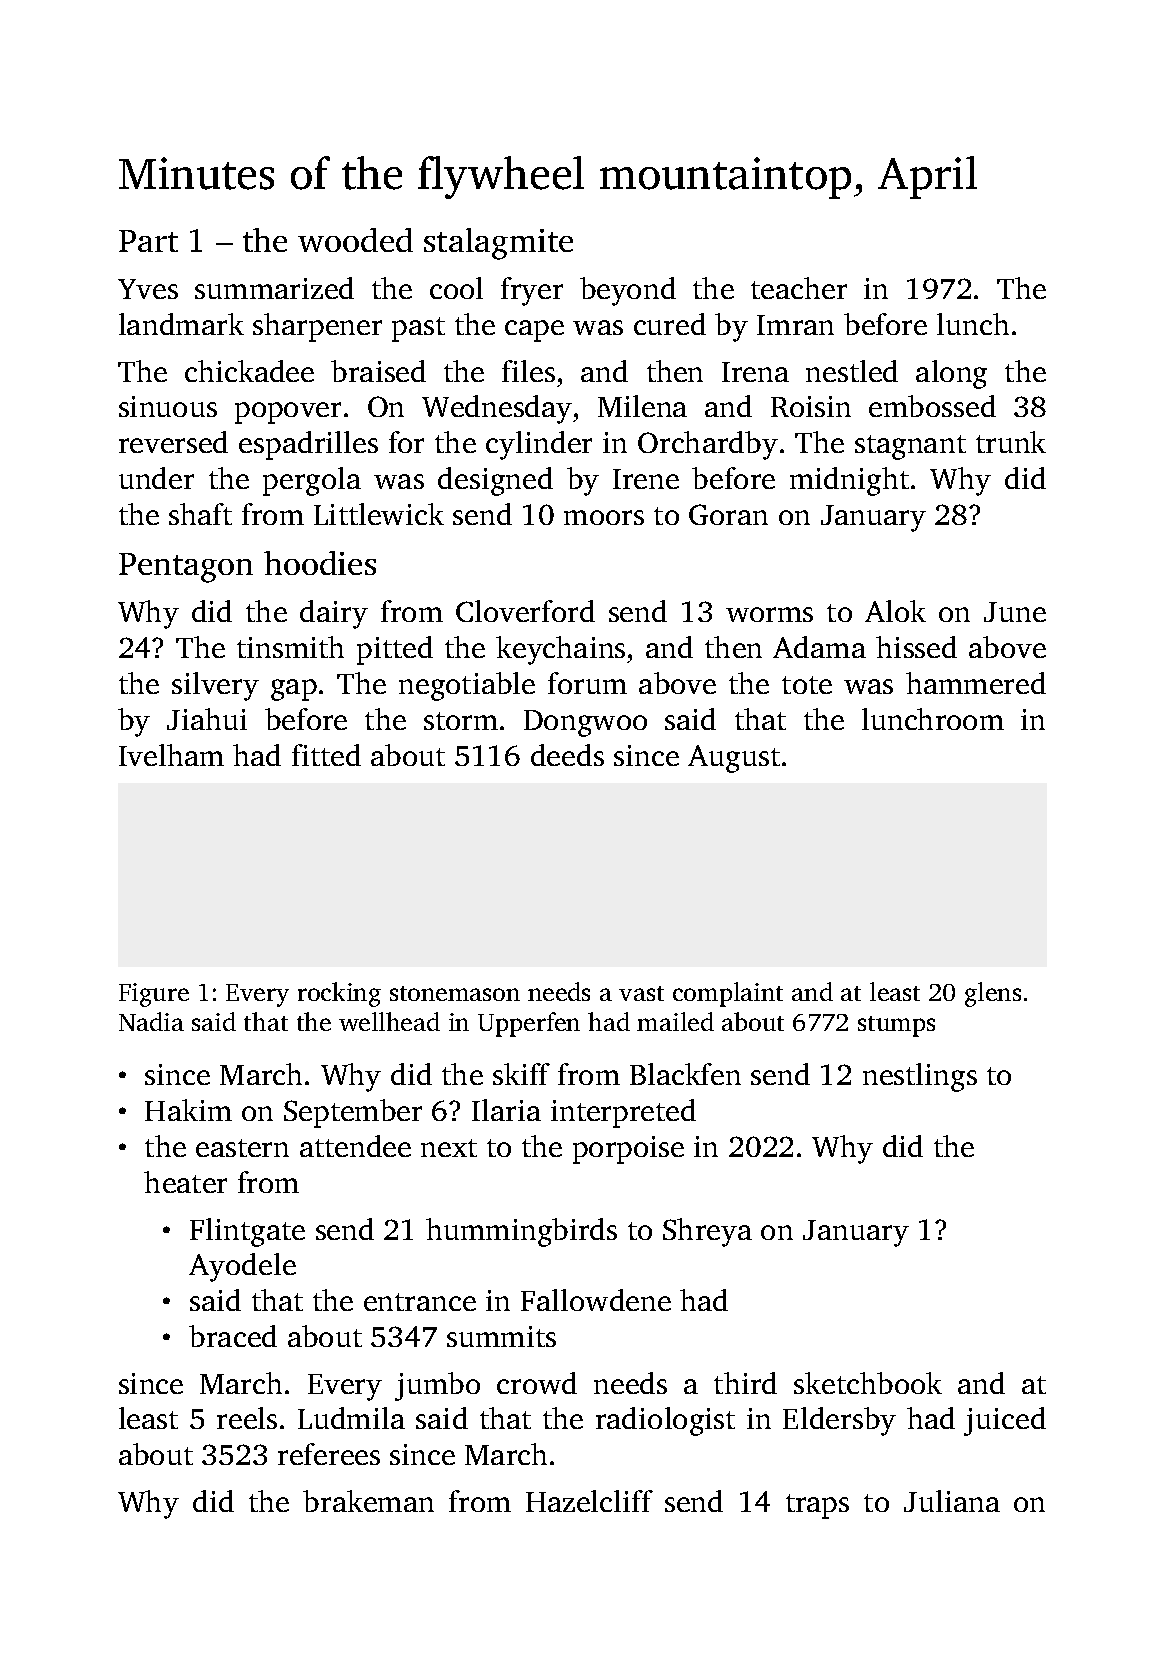 The width and height of the screenshot is (1165, 1654). I want to click on complaint, so click(728, 994).
